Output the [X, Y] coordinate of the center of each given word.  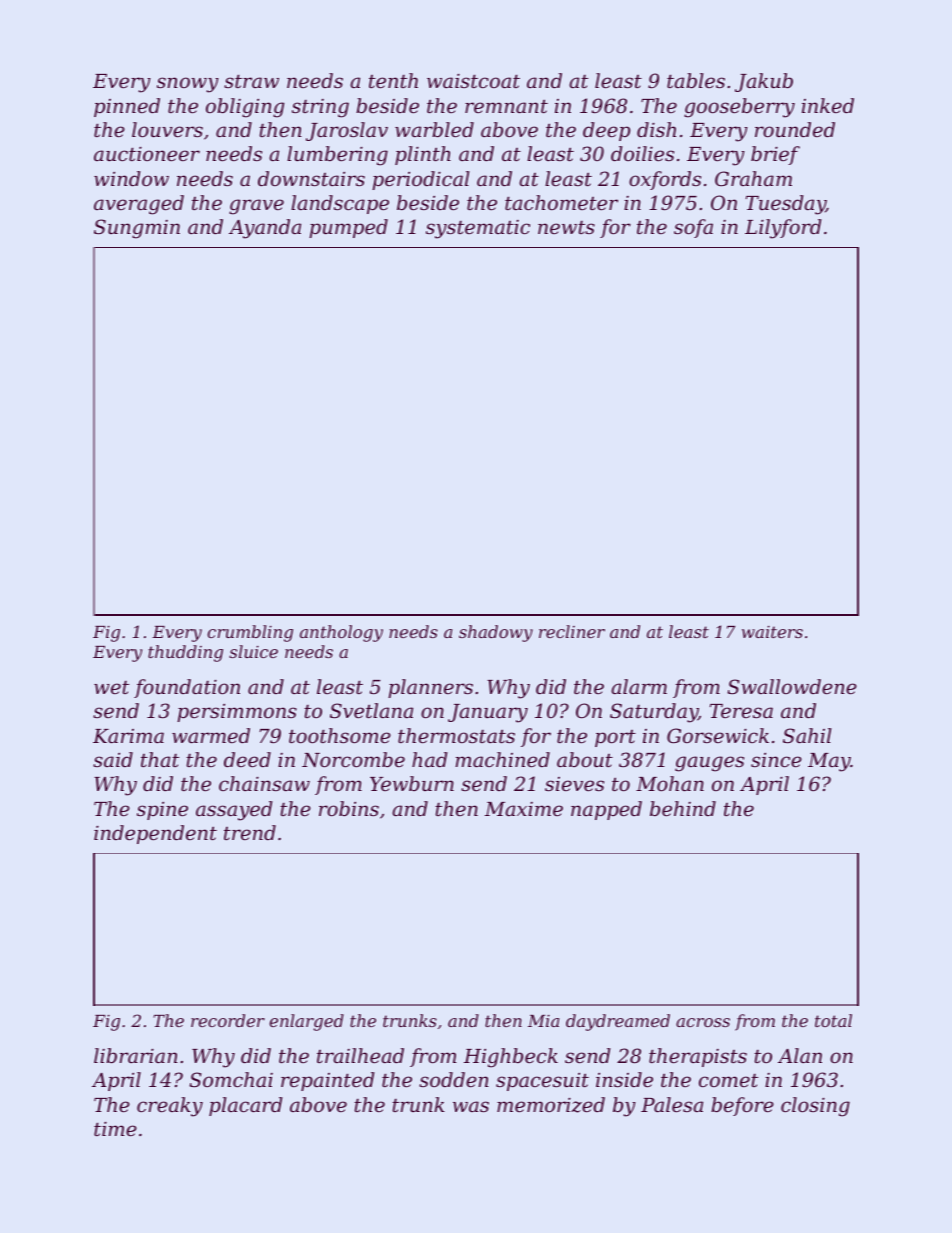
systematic [478, 229]
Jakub [764, 82]
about [585, 759]
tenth [393, 80]
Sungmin [137, 229]
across [703, 1022]
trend [250, 832]
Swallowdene [792, 687]
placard [246, 1106]
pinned [127, 107]
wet [111, 687]
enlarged [306, 1022]
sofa [693, 228]
